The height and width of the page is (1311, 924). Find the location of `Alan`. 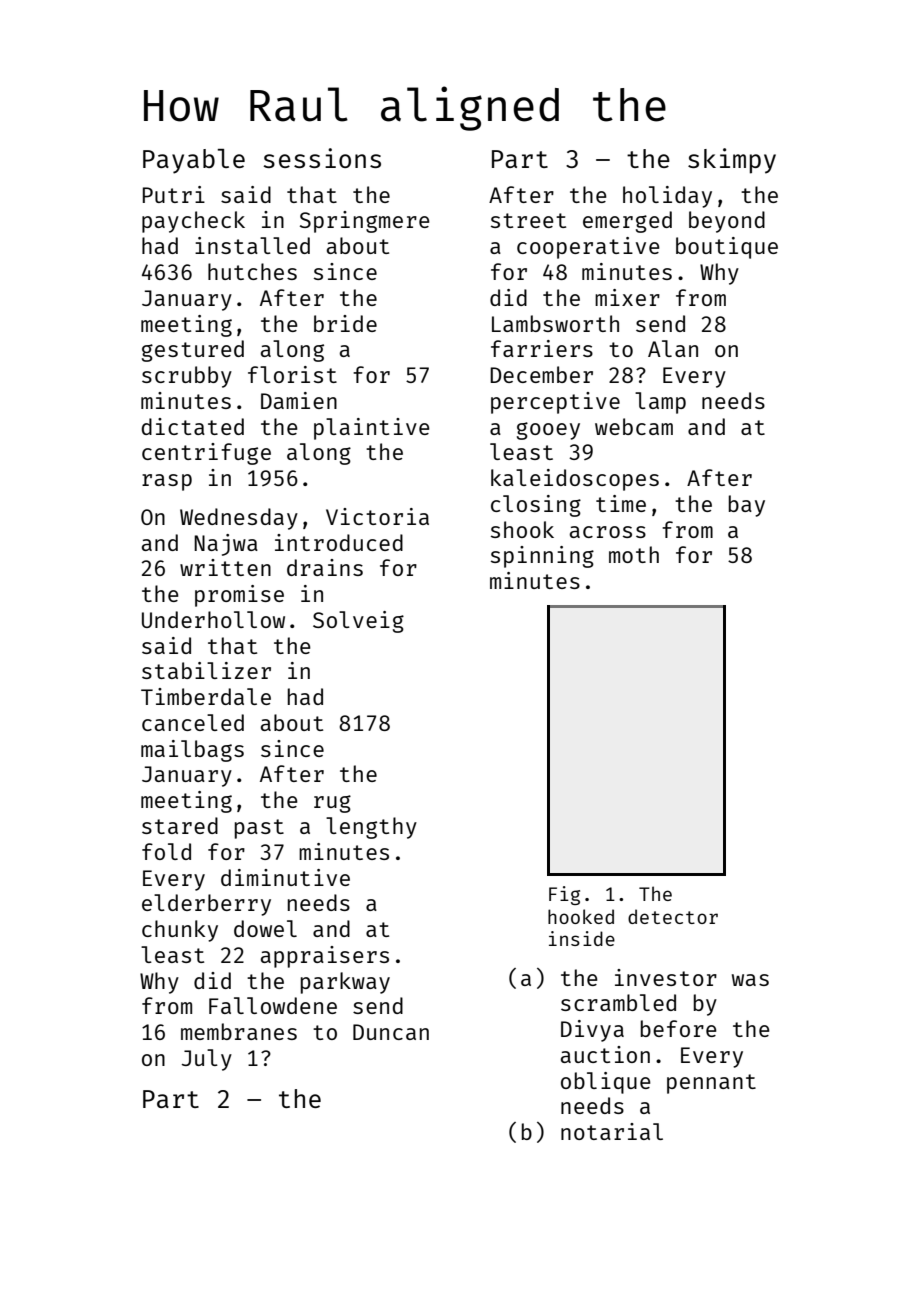

Alan is located at coordinates (673, 348).
